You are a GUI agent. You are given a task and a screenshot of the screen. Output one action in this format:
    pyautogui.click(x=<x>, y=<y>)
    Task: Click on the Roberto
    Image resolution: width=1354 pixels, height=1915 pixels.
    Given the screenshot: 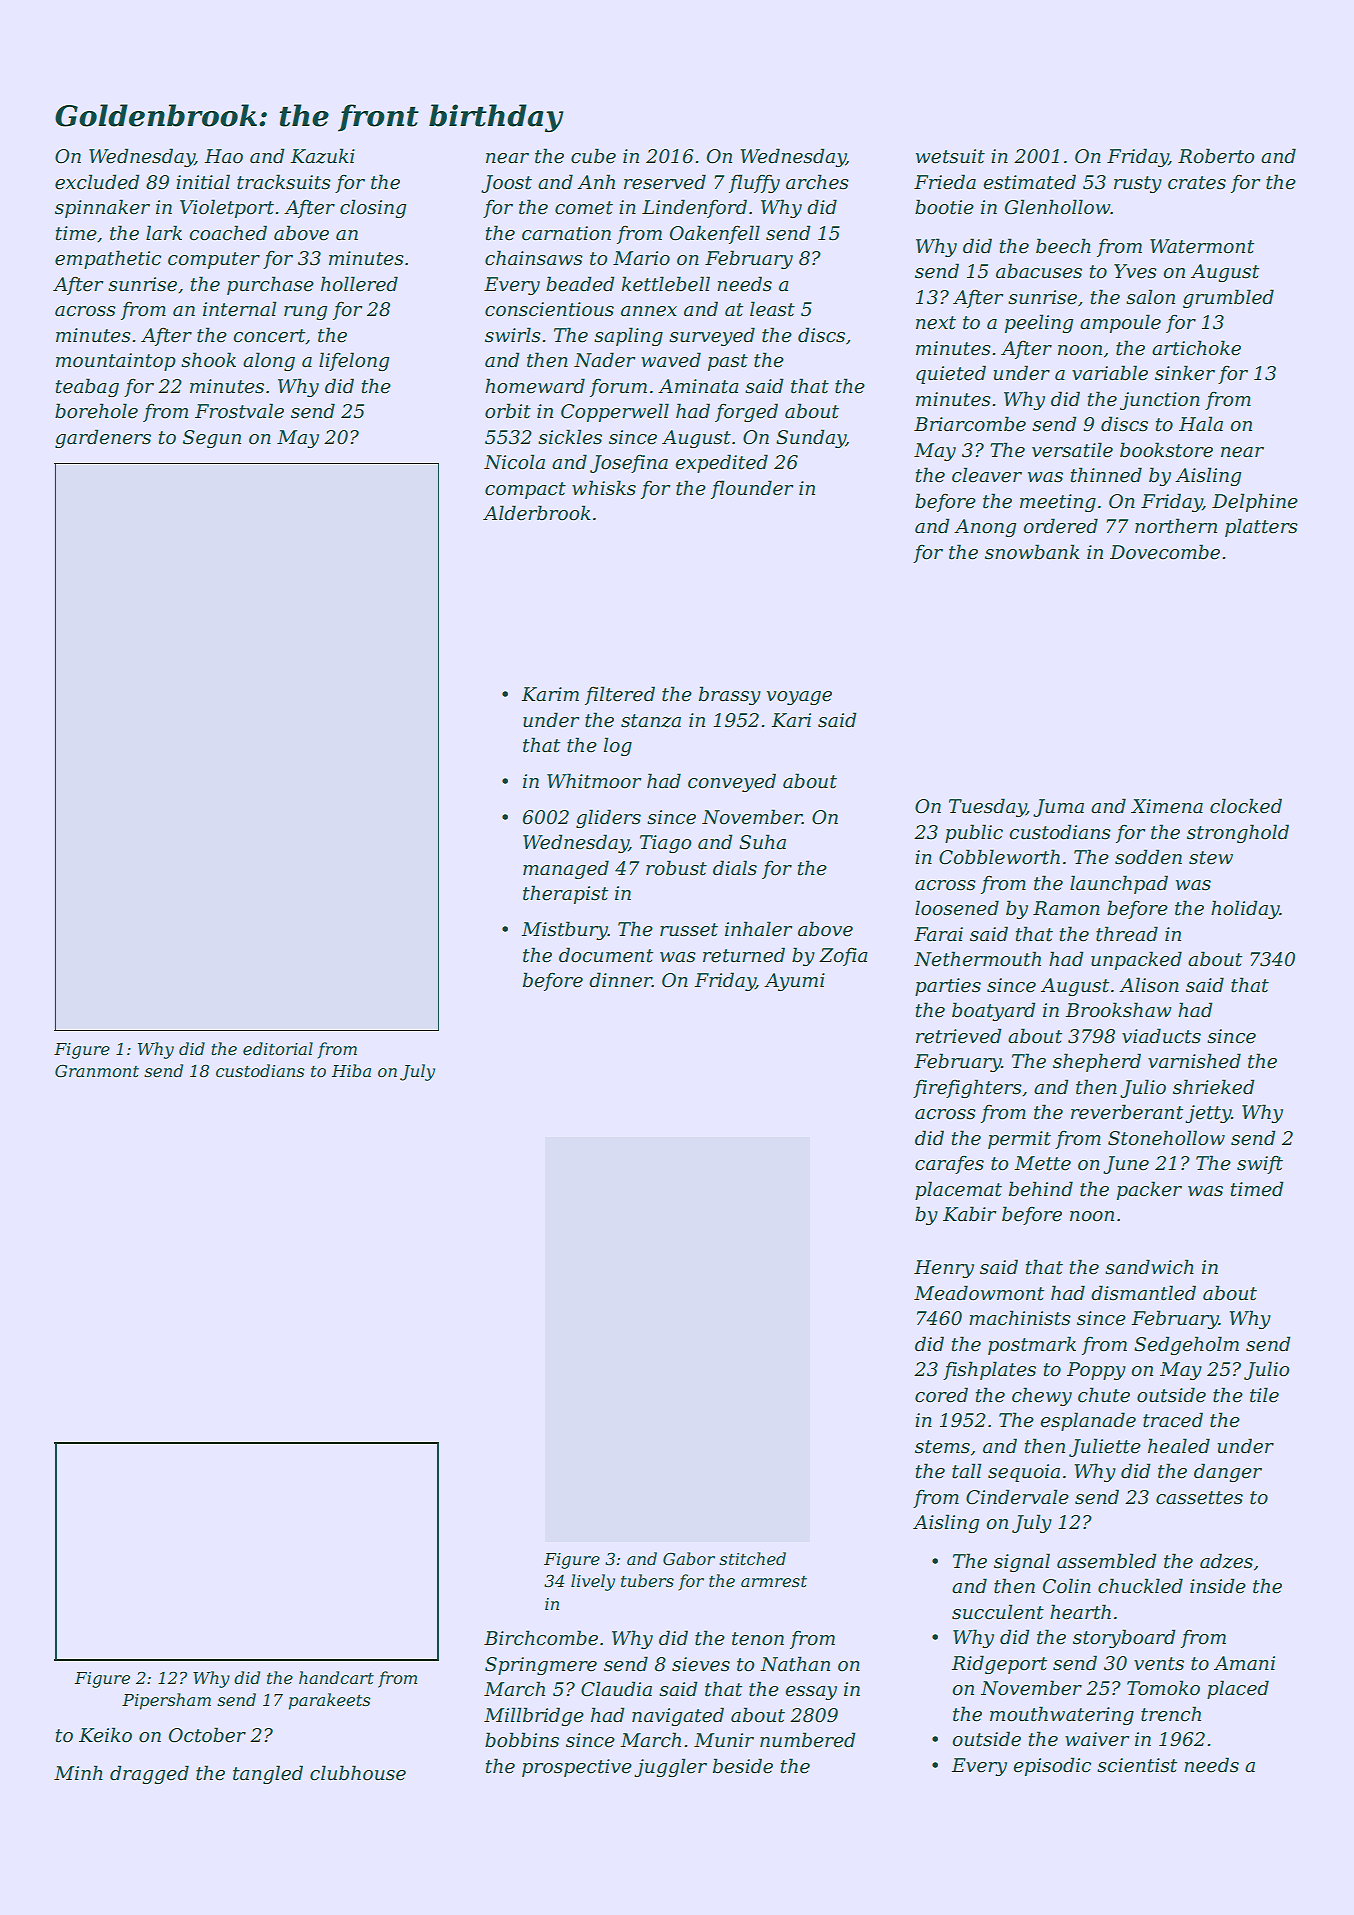 What is the action you would take?
    pyautogui.click(x=1216, y=156)
